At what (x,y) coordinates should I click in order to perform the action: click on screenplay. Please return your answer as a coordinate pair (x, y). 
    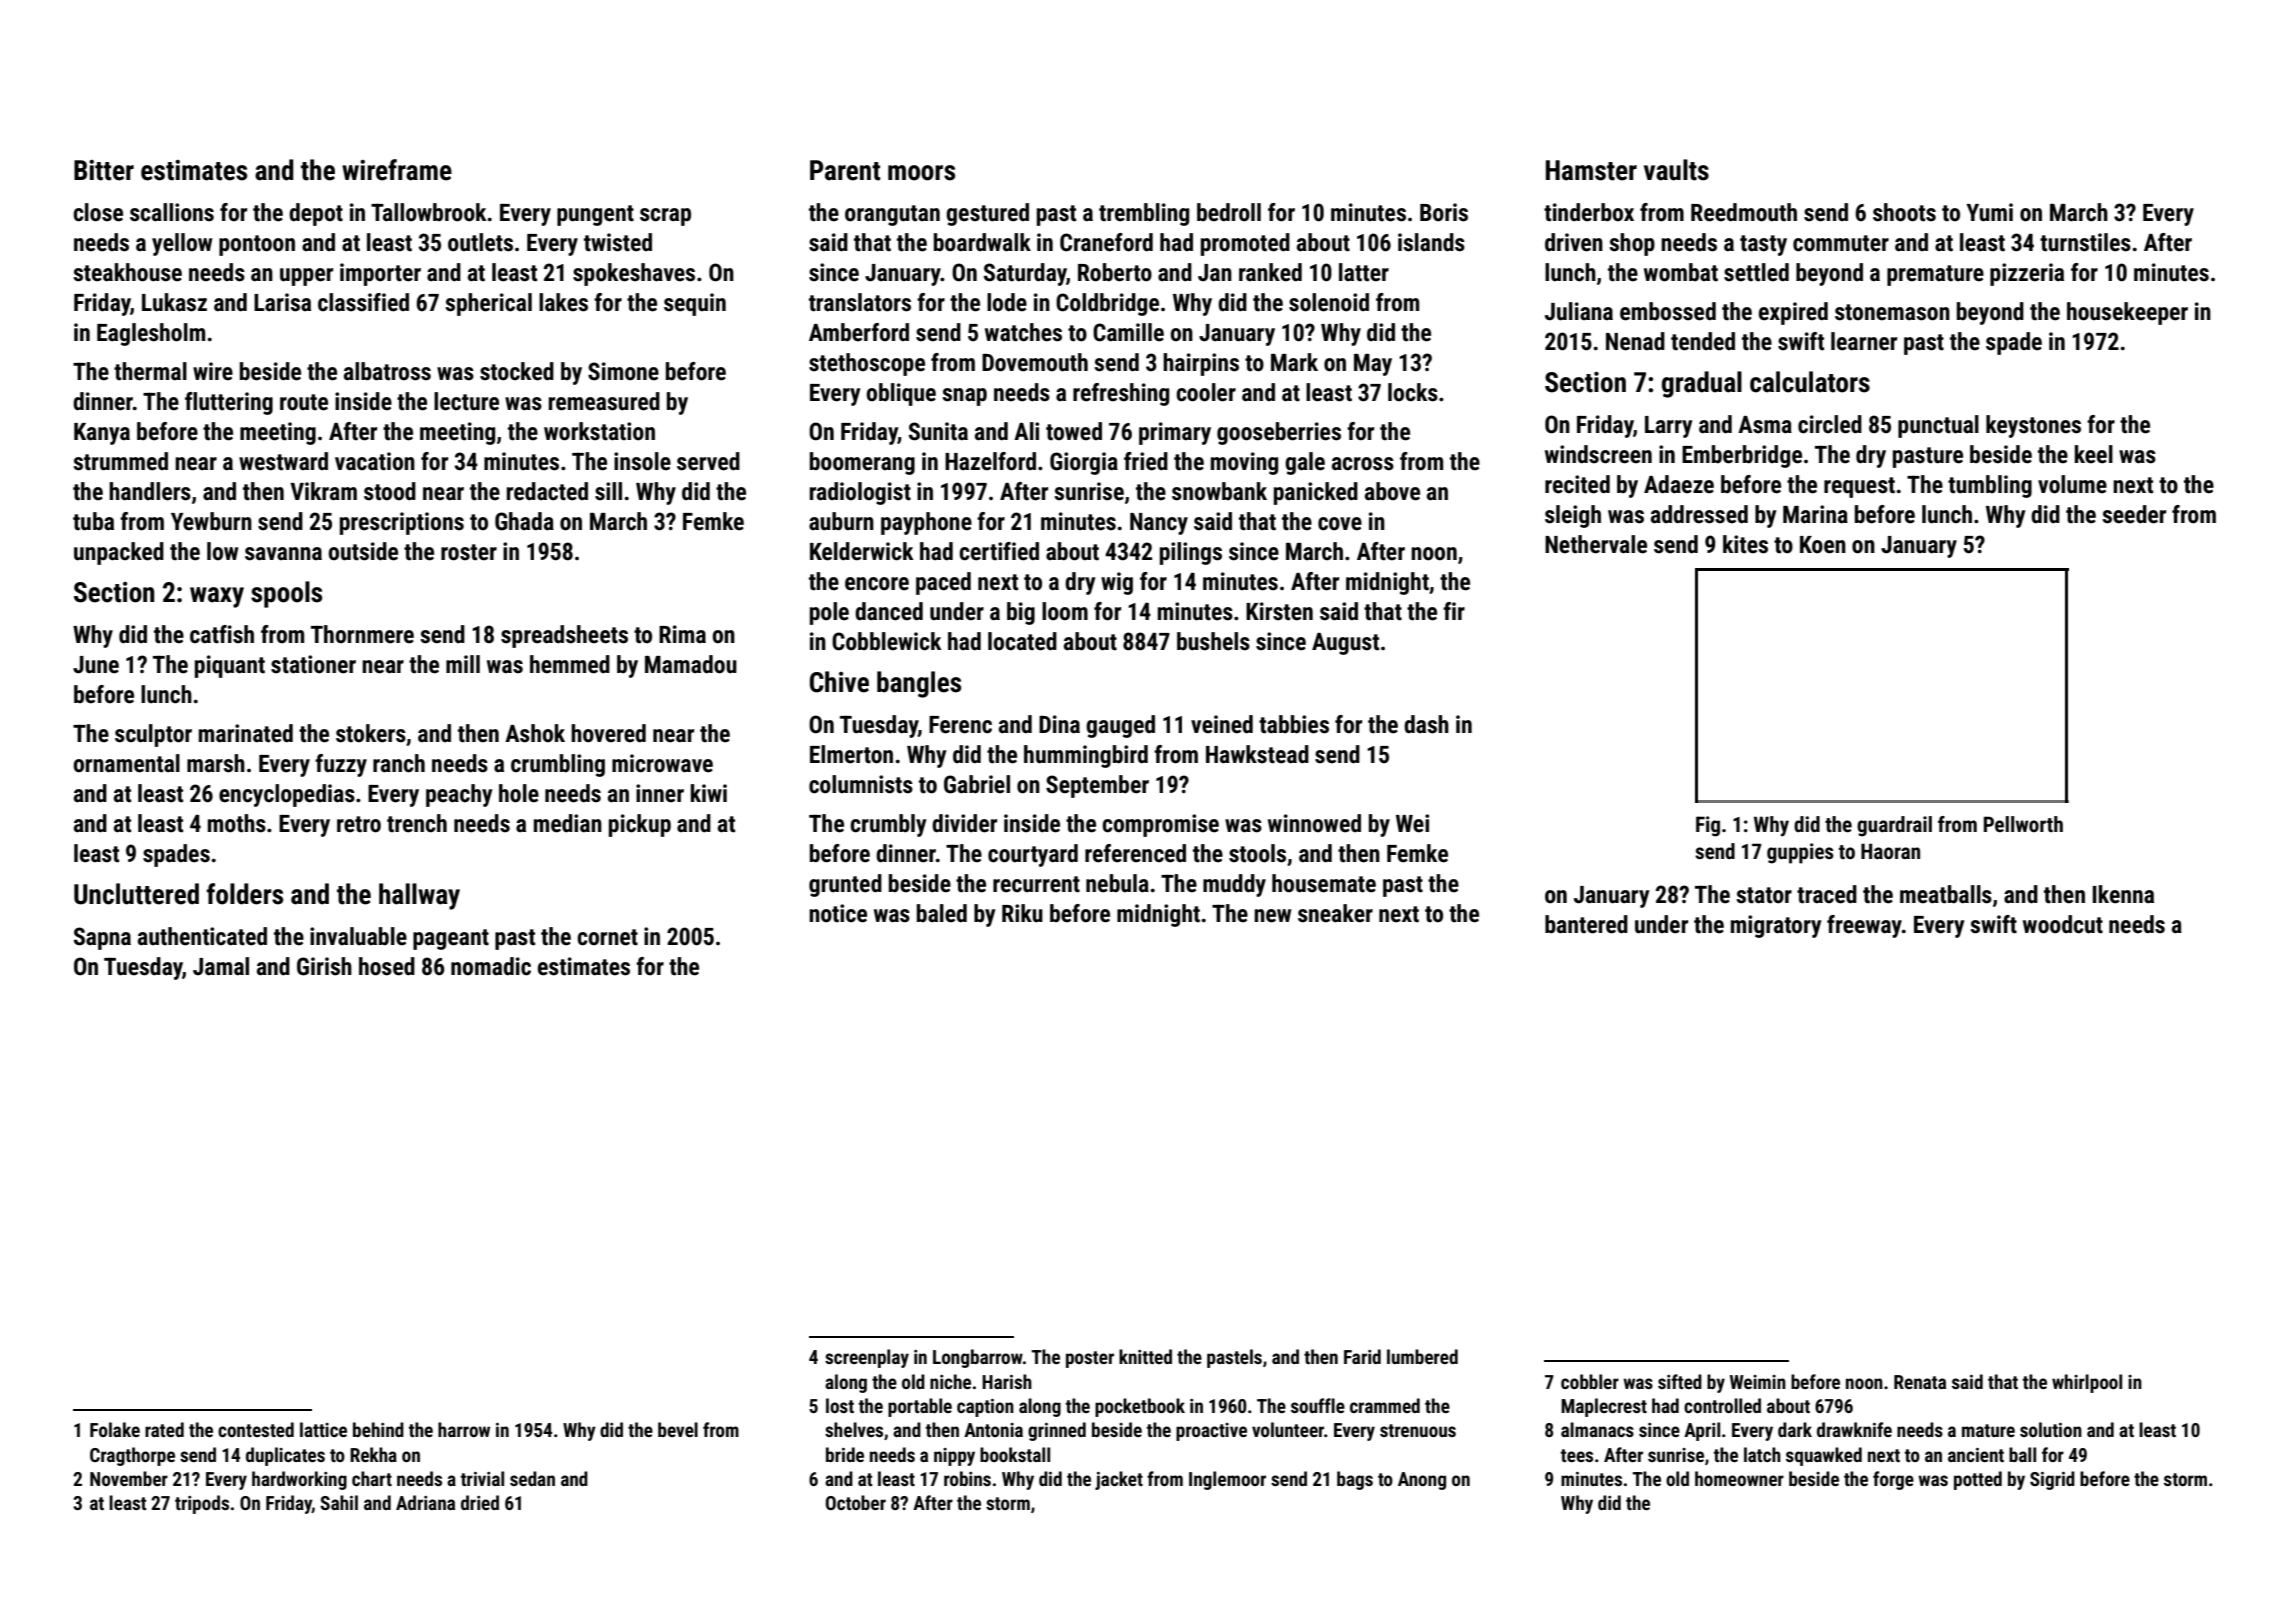
    Looking at the image, I should click on (867, 1358).
